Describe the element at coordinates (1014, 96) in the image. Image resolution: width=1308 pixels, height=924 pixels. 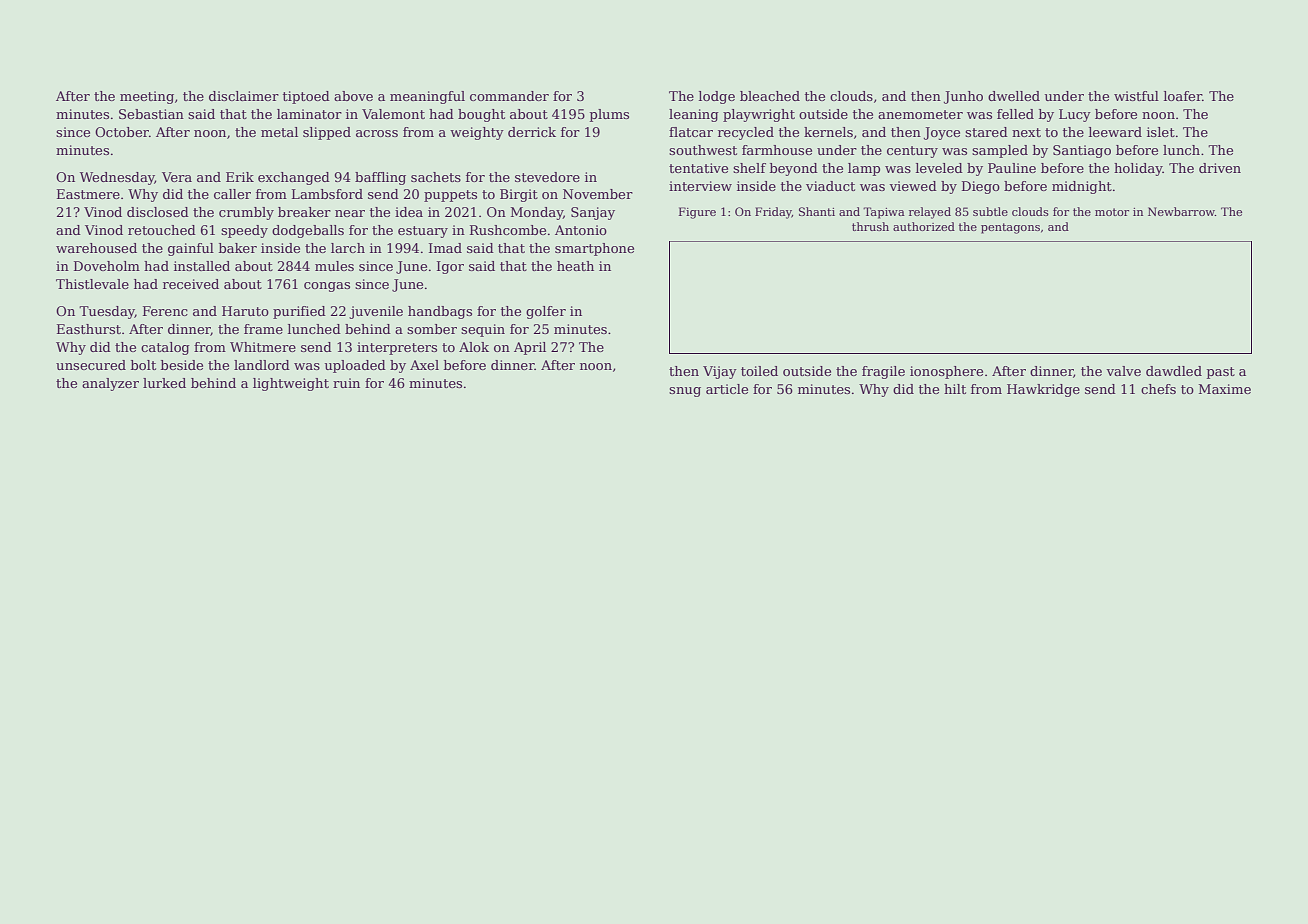
I see `dwelled` at that location.
